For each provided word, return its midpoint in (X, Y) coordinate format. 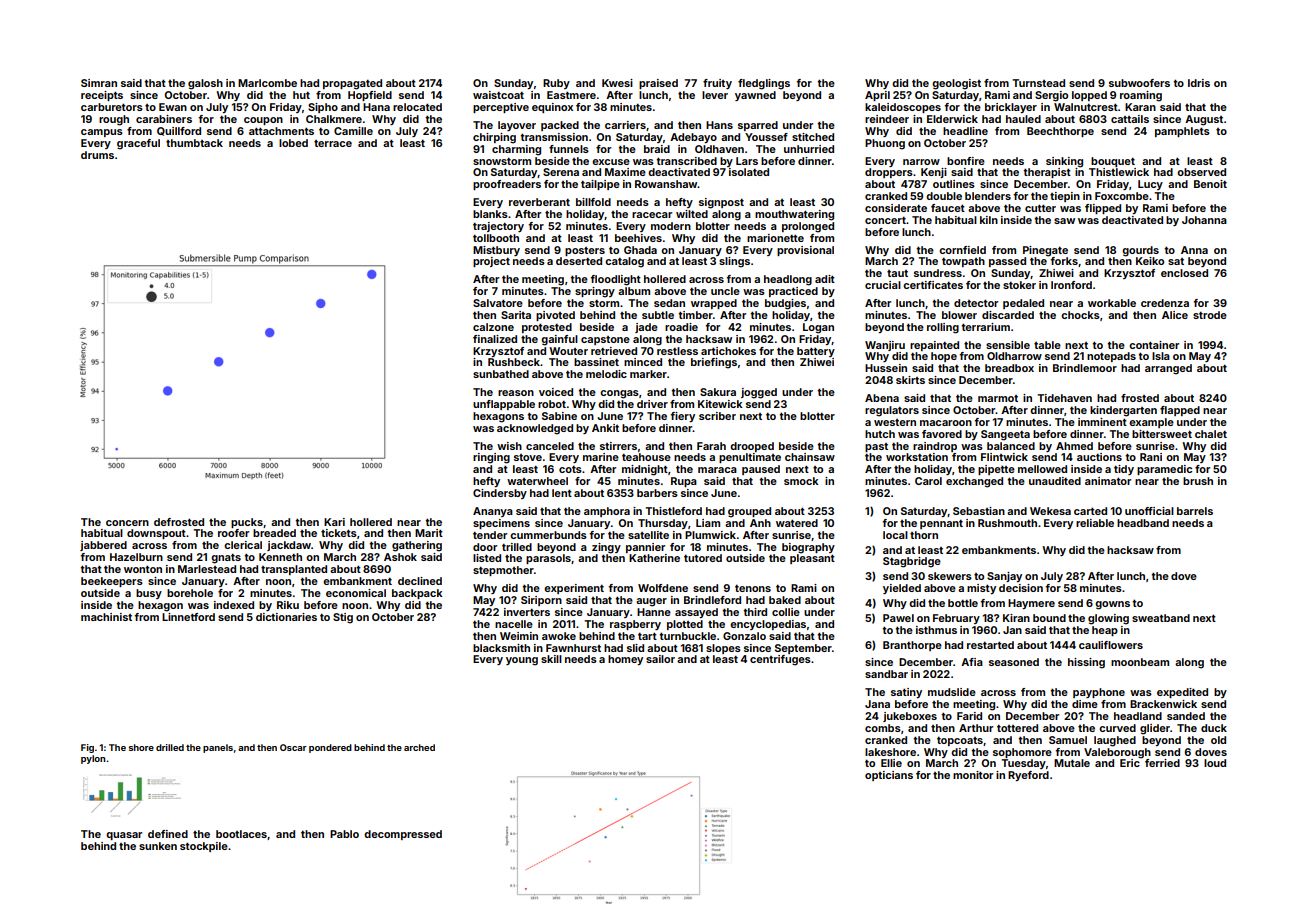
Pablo (344, 834)
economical (356, 593)
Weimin (519, 636)
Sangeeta (1005, 435)
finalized (495, 339)
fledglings (764, 84)
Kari (334, 522)
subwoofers (1139, 83)
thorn (924, 535)
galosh (205, 84)
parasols (548, 559)
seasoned (1014, 662)
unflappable (504, 405)
